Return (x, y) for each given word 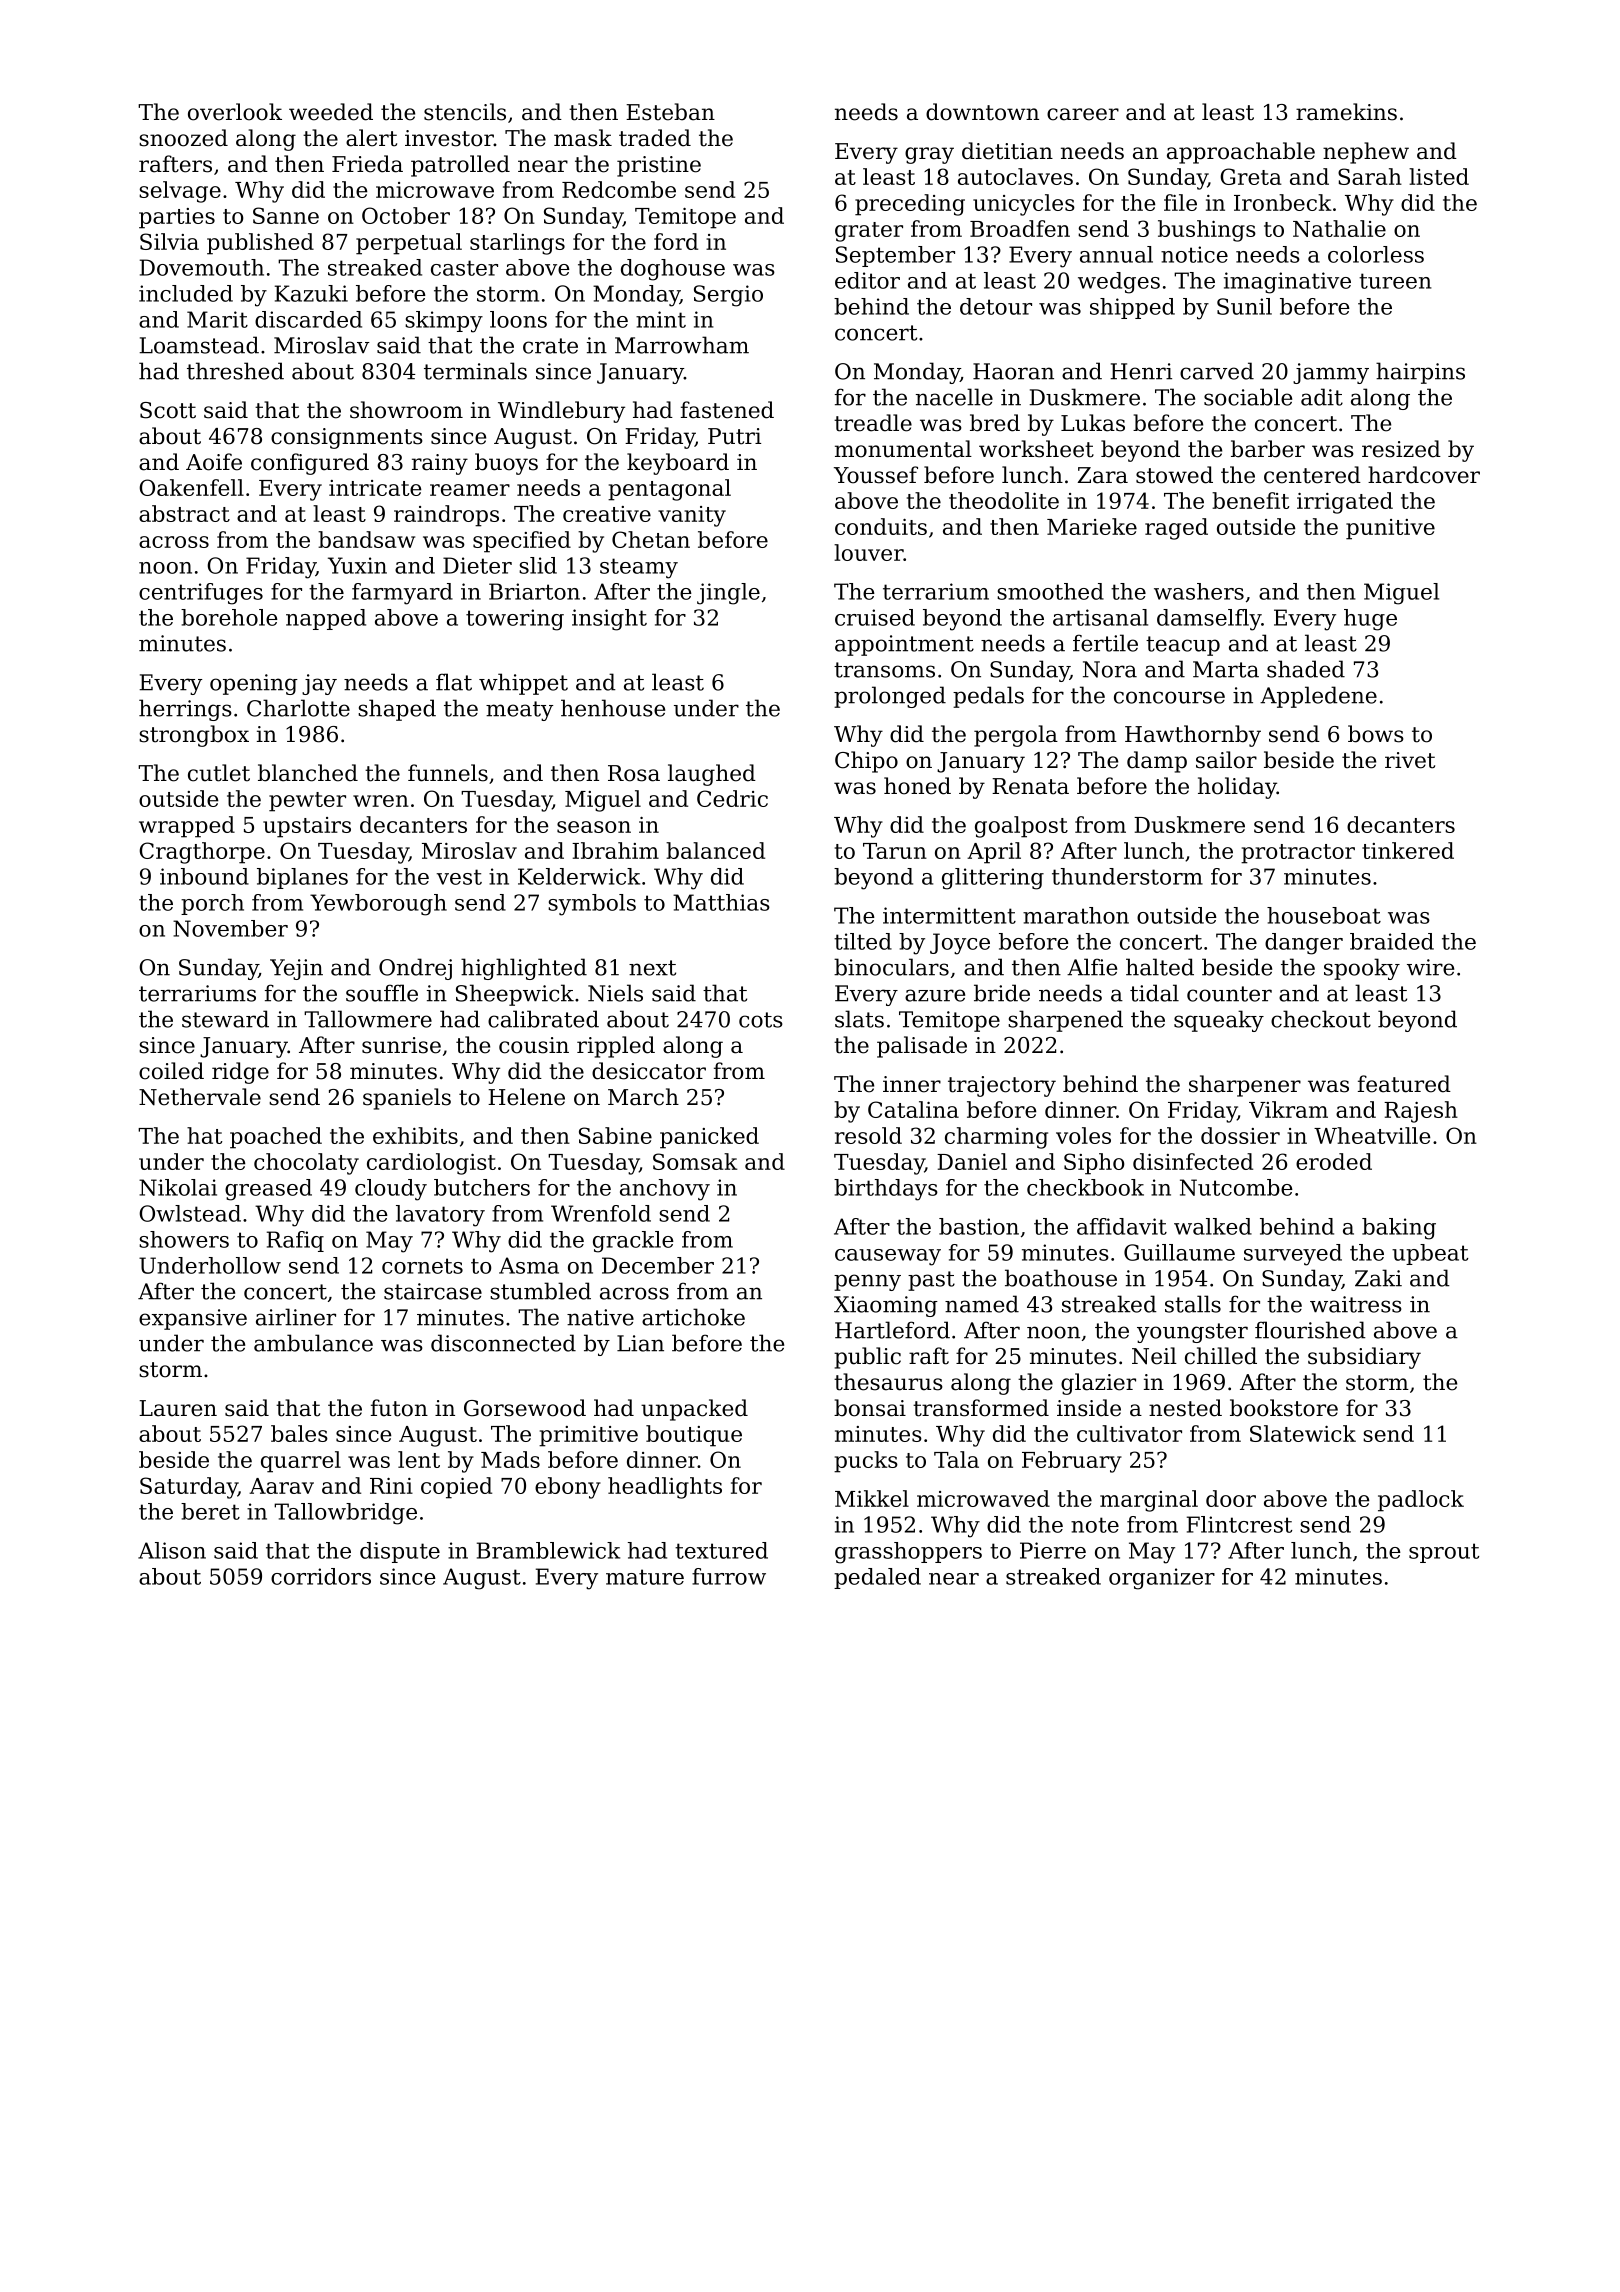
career (1083, 114)
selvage (180, 192)
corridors (321, 1576)
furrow (729, 1576)
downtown (982, 112)
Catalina (913, 1109)
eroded (1334, 1161)
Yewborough (378, 905)
